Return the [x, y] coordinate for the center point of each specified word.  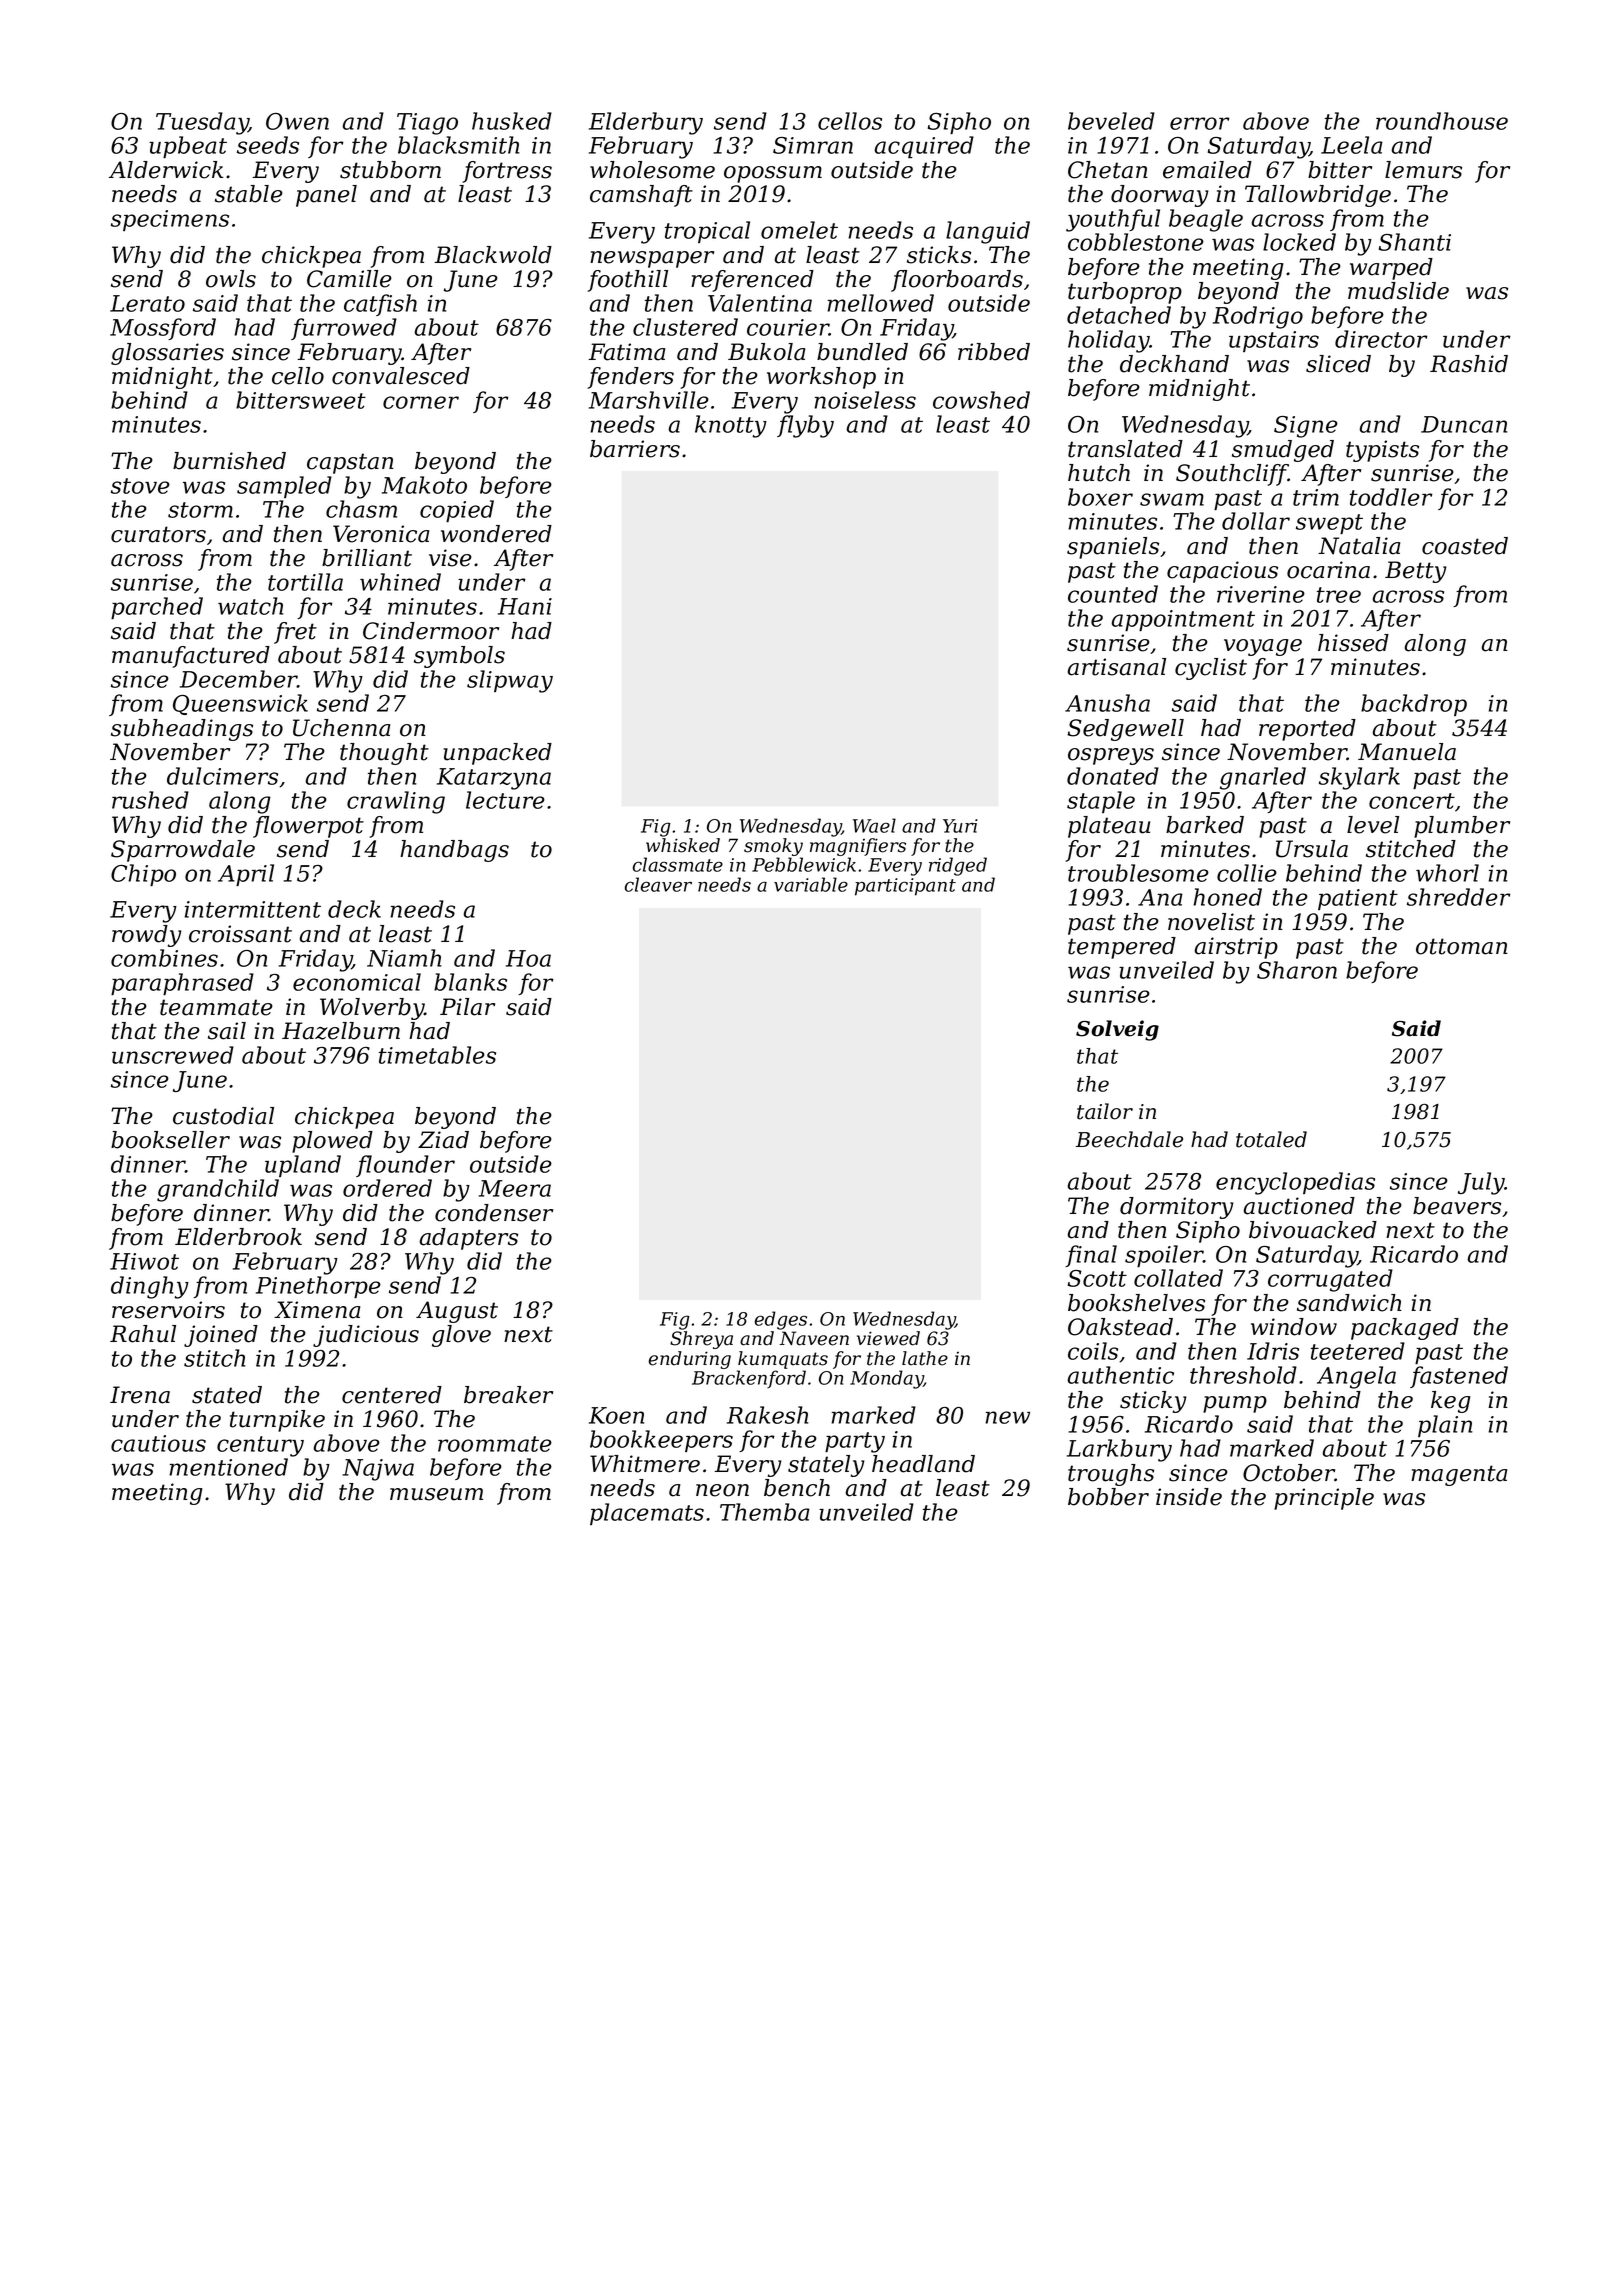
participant [905, 887]
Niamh [404, 958]
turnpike [277, 1421]
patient [1358, 899]
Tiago [427, 124]
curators [158, 534]
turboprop [1125, 293]
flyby [805, 426]
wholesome [652, 170]
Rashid [1469, 364]
